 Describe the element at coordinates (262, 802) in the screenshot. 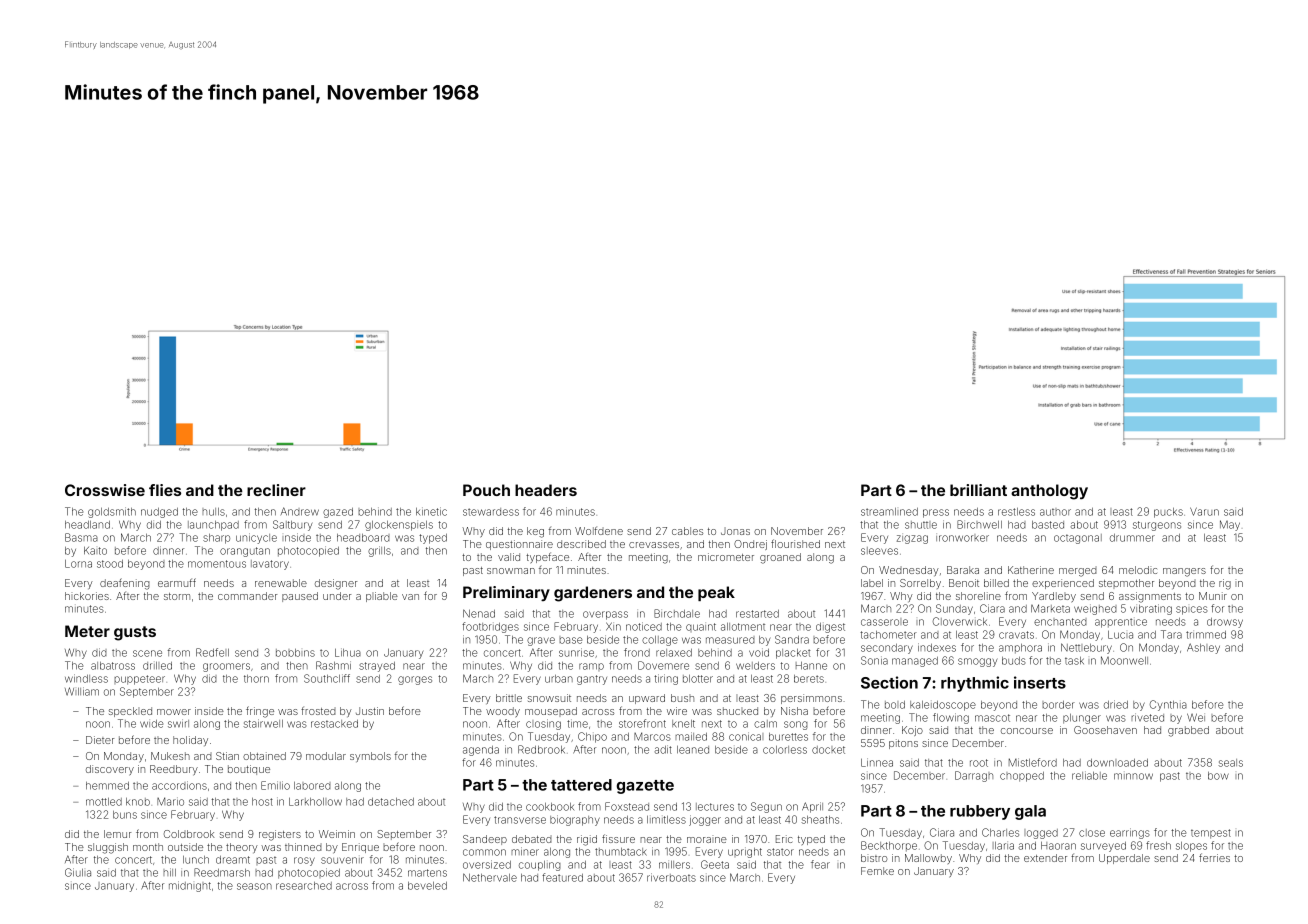

I see `host` at that location.
